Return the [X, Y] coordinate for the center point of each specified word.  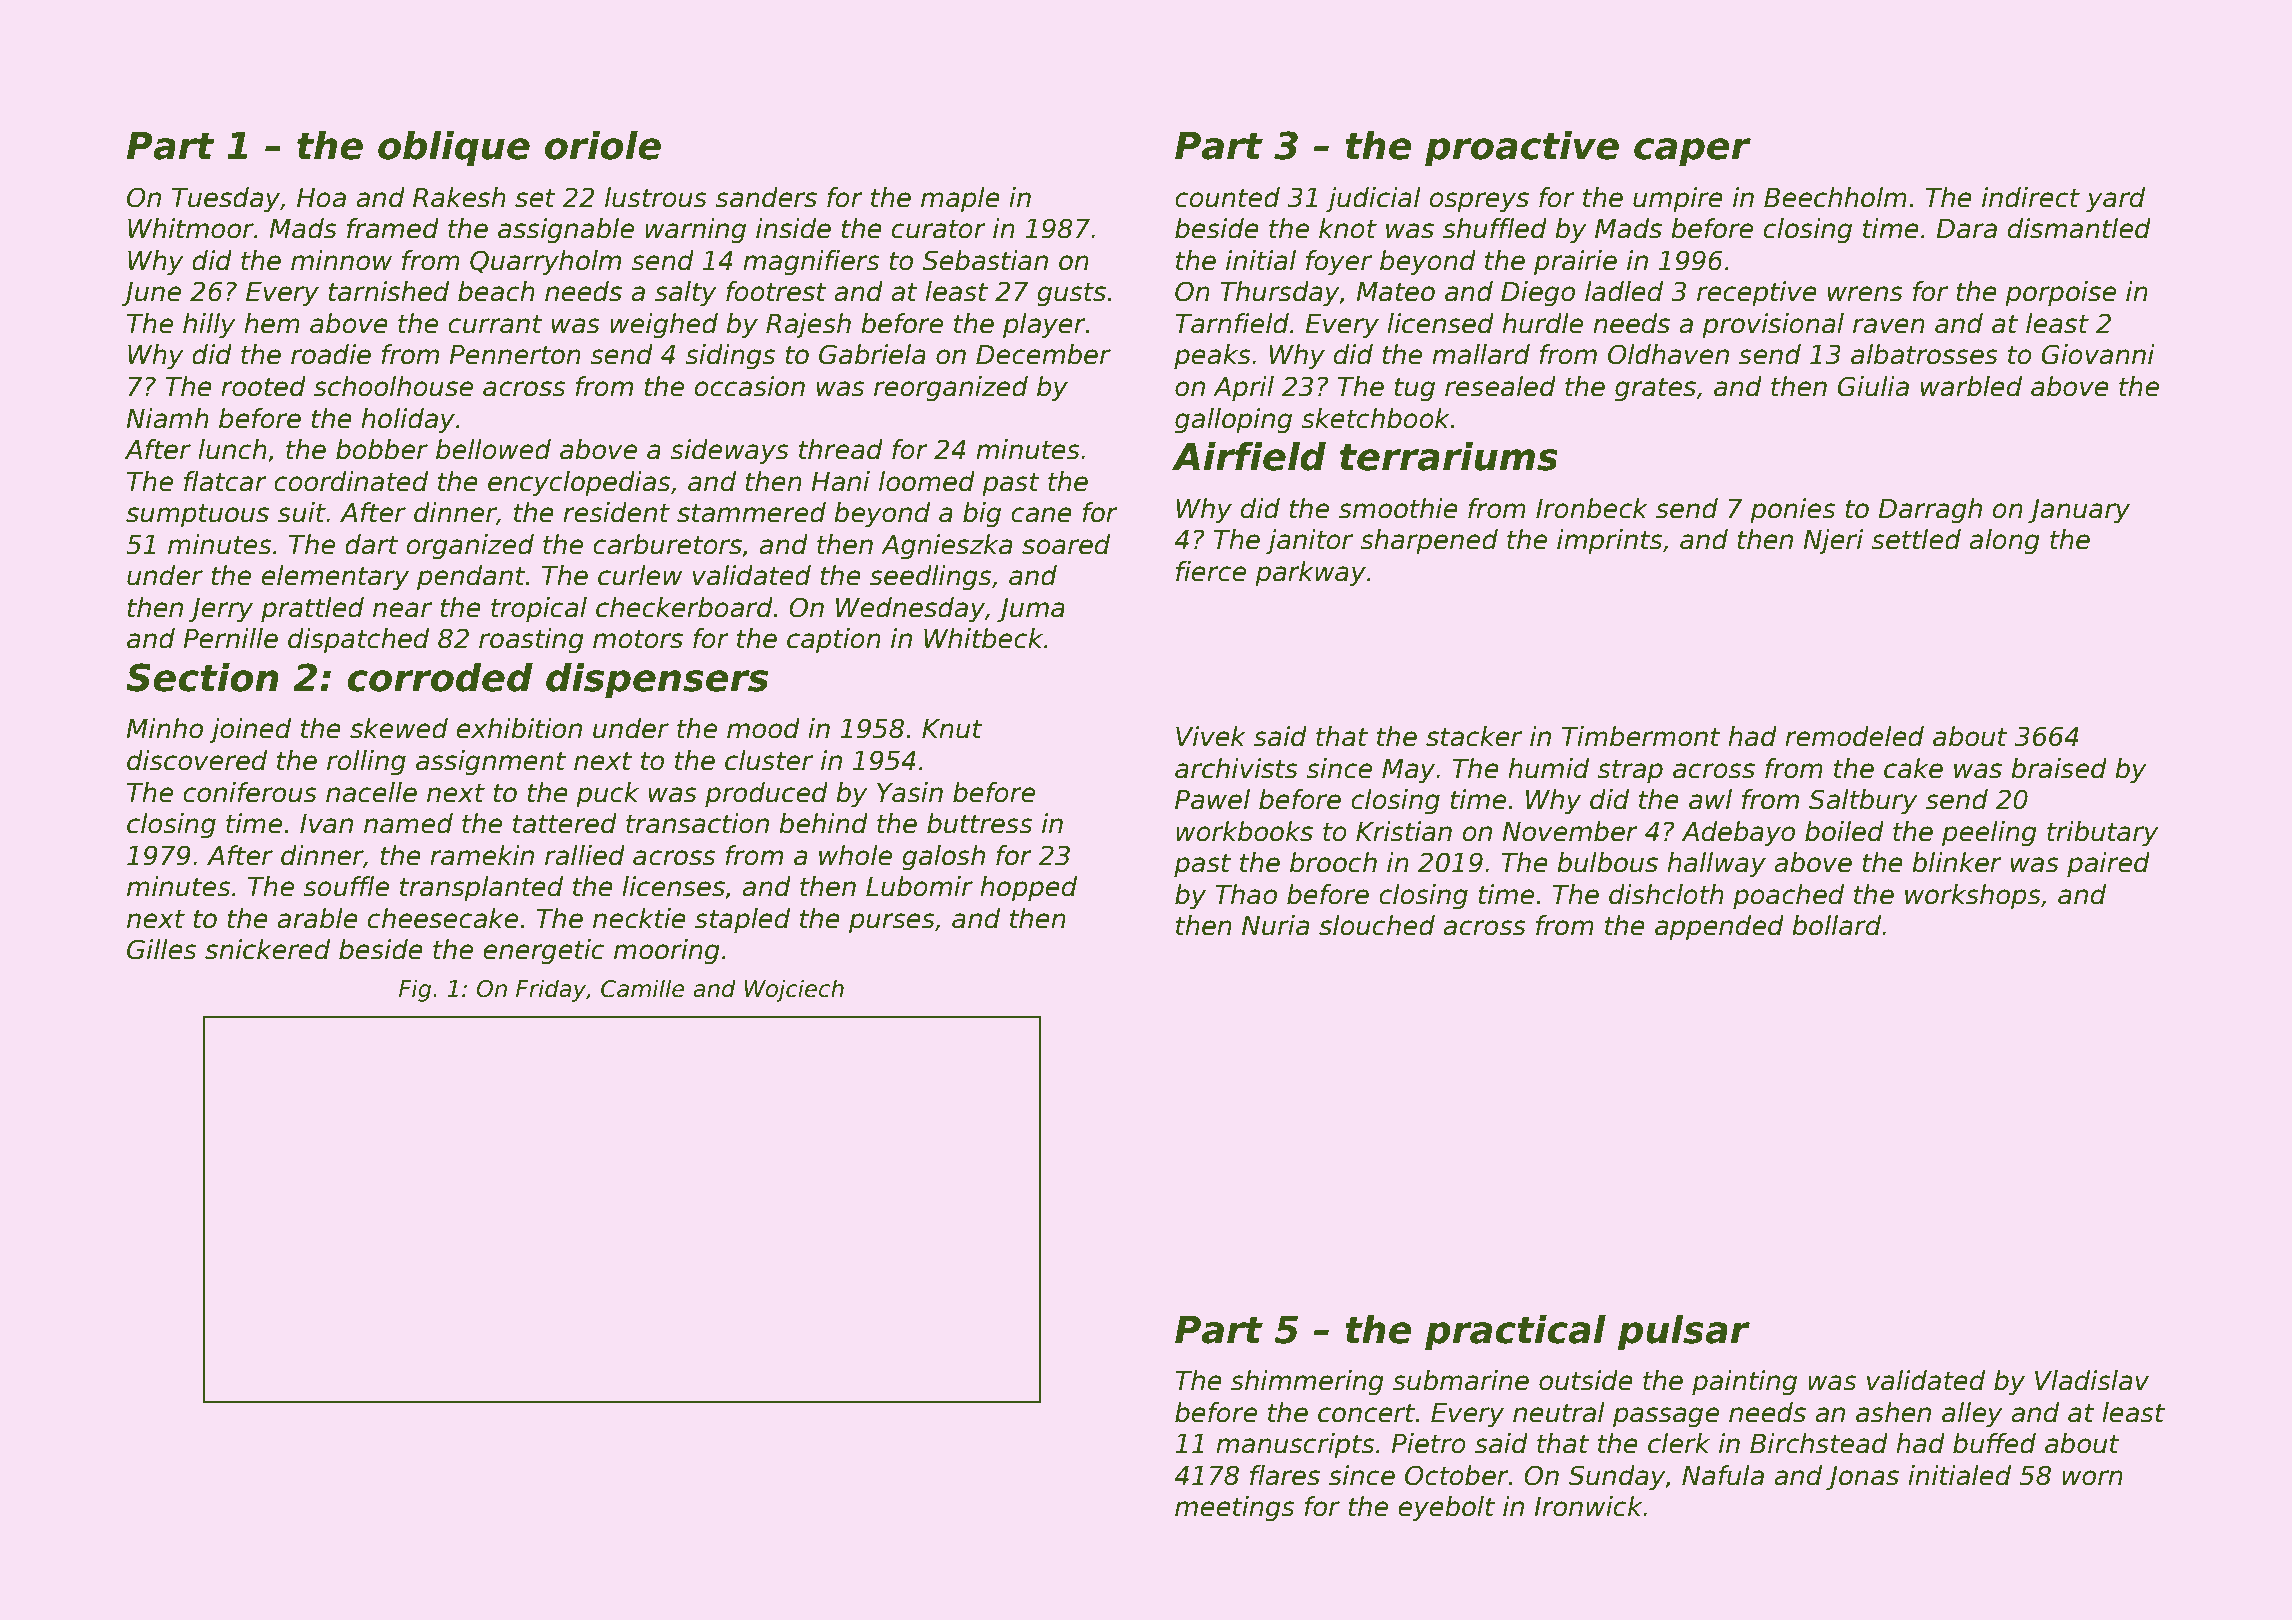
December [1043, 354]
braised [2059, 768]
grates [1655, 390]
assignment [491, 763]
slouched [1377, 925]
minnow [341, 260]
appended [1719, 928]
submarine [1461, 1380]
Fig [415, 990]
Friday [551, 990]
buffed [1994, 1443]
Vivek [1211, 736]
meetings [1234, 1509]
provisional [1773, 326]
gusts [1071, 295]
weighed [664, 326]
